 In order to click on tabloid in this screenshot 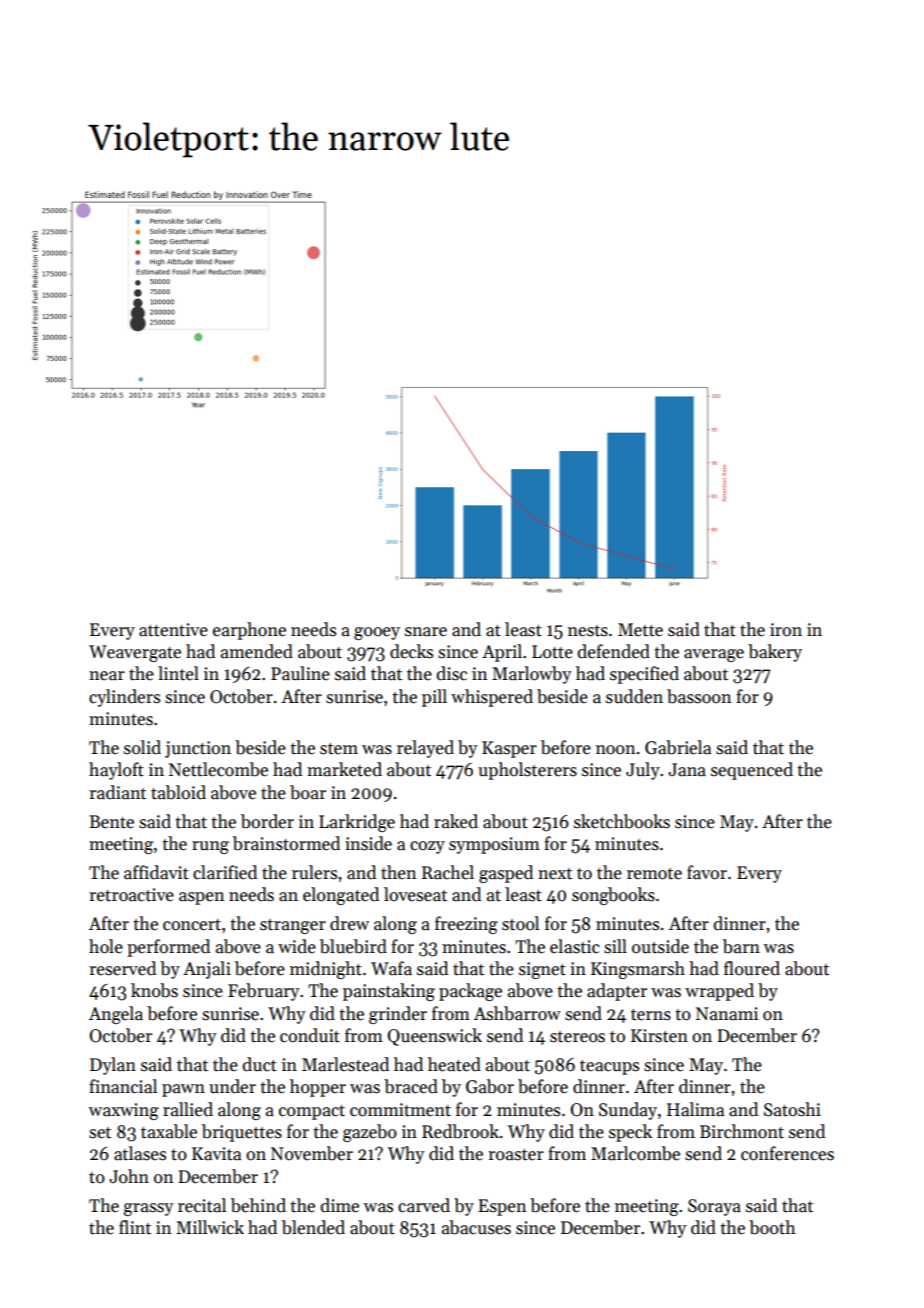, I will do `click(178, 792)`.
